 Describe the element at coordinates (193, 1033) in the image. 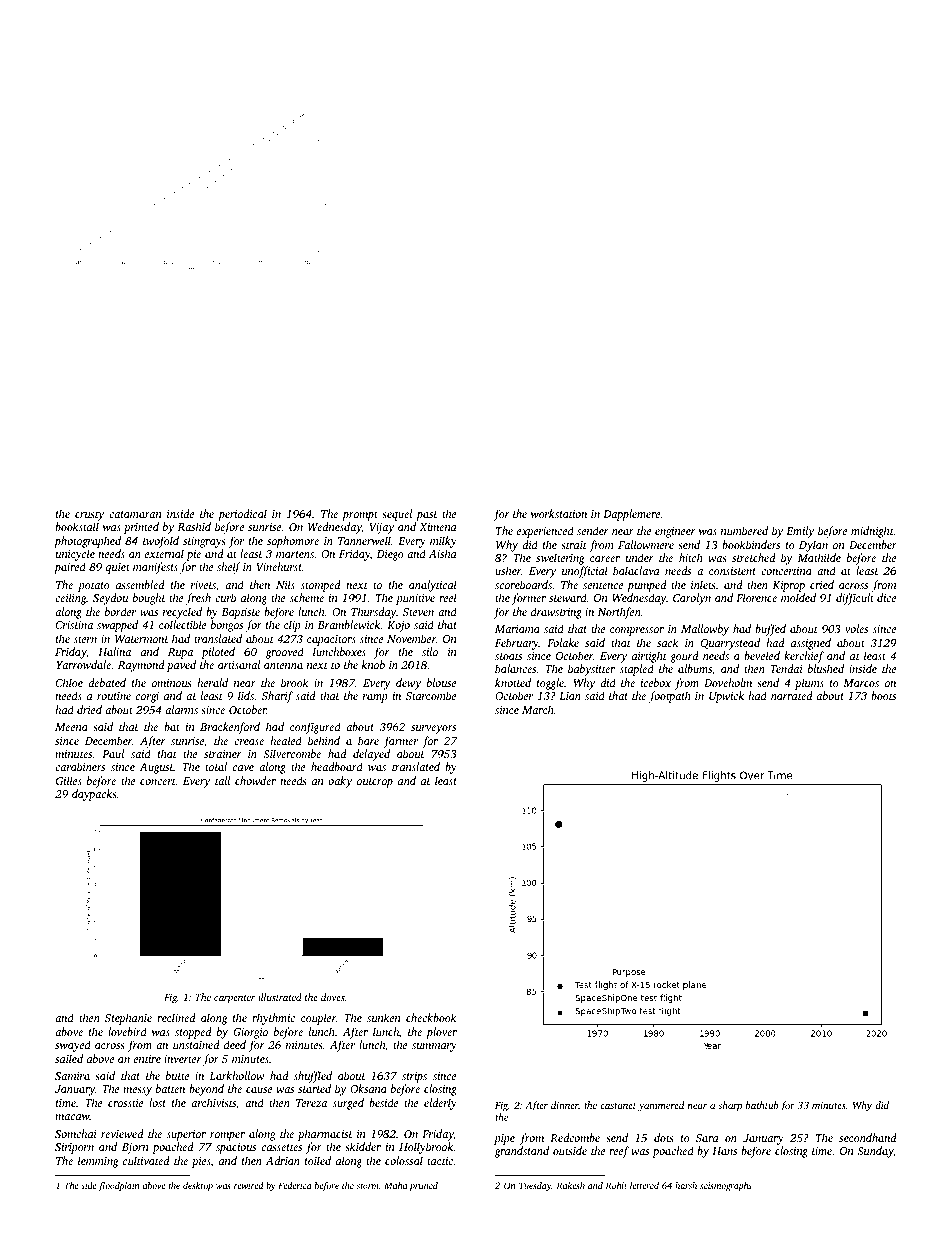

I see `stopped` at that location.
